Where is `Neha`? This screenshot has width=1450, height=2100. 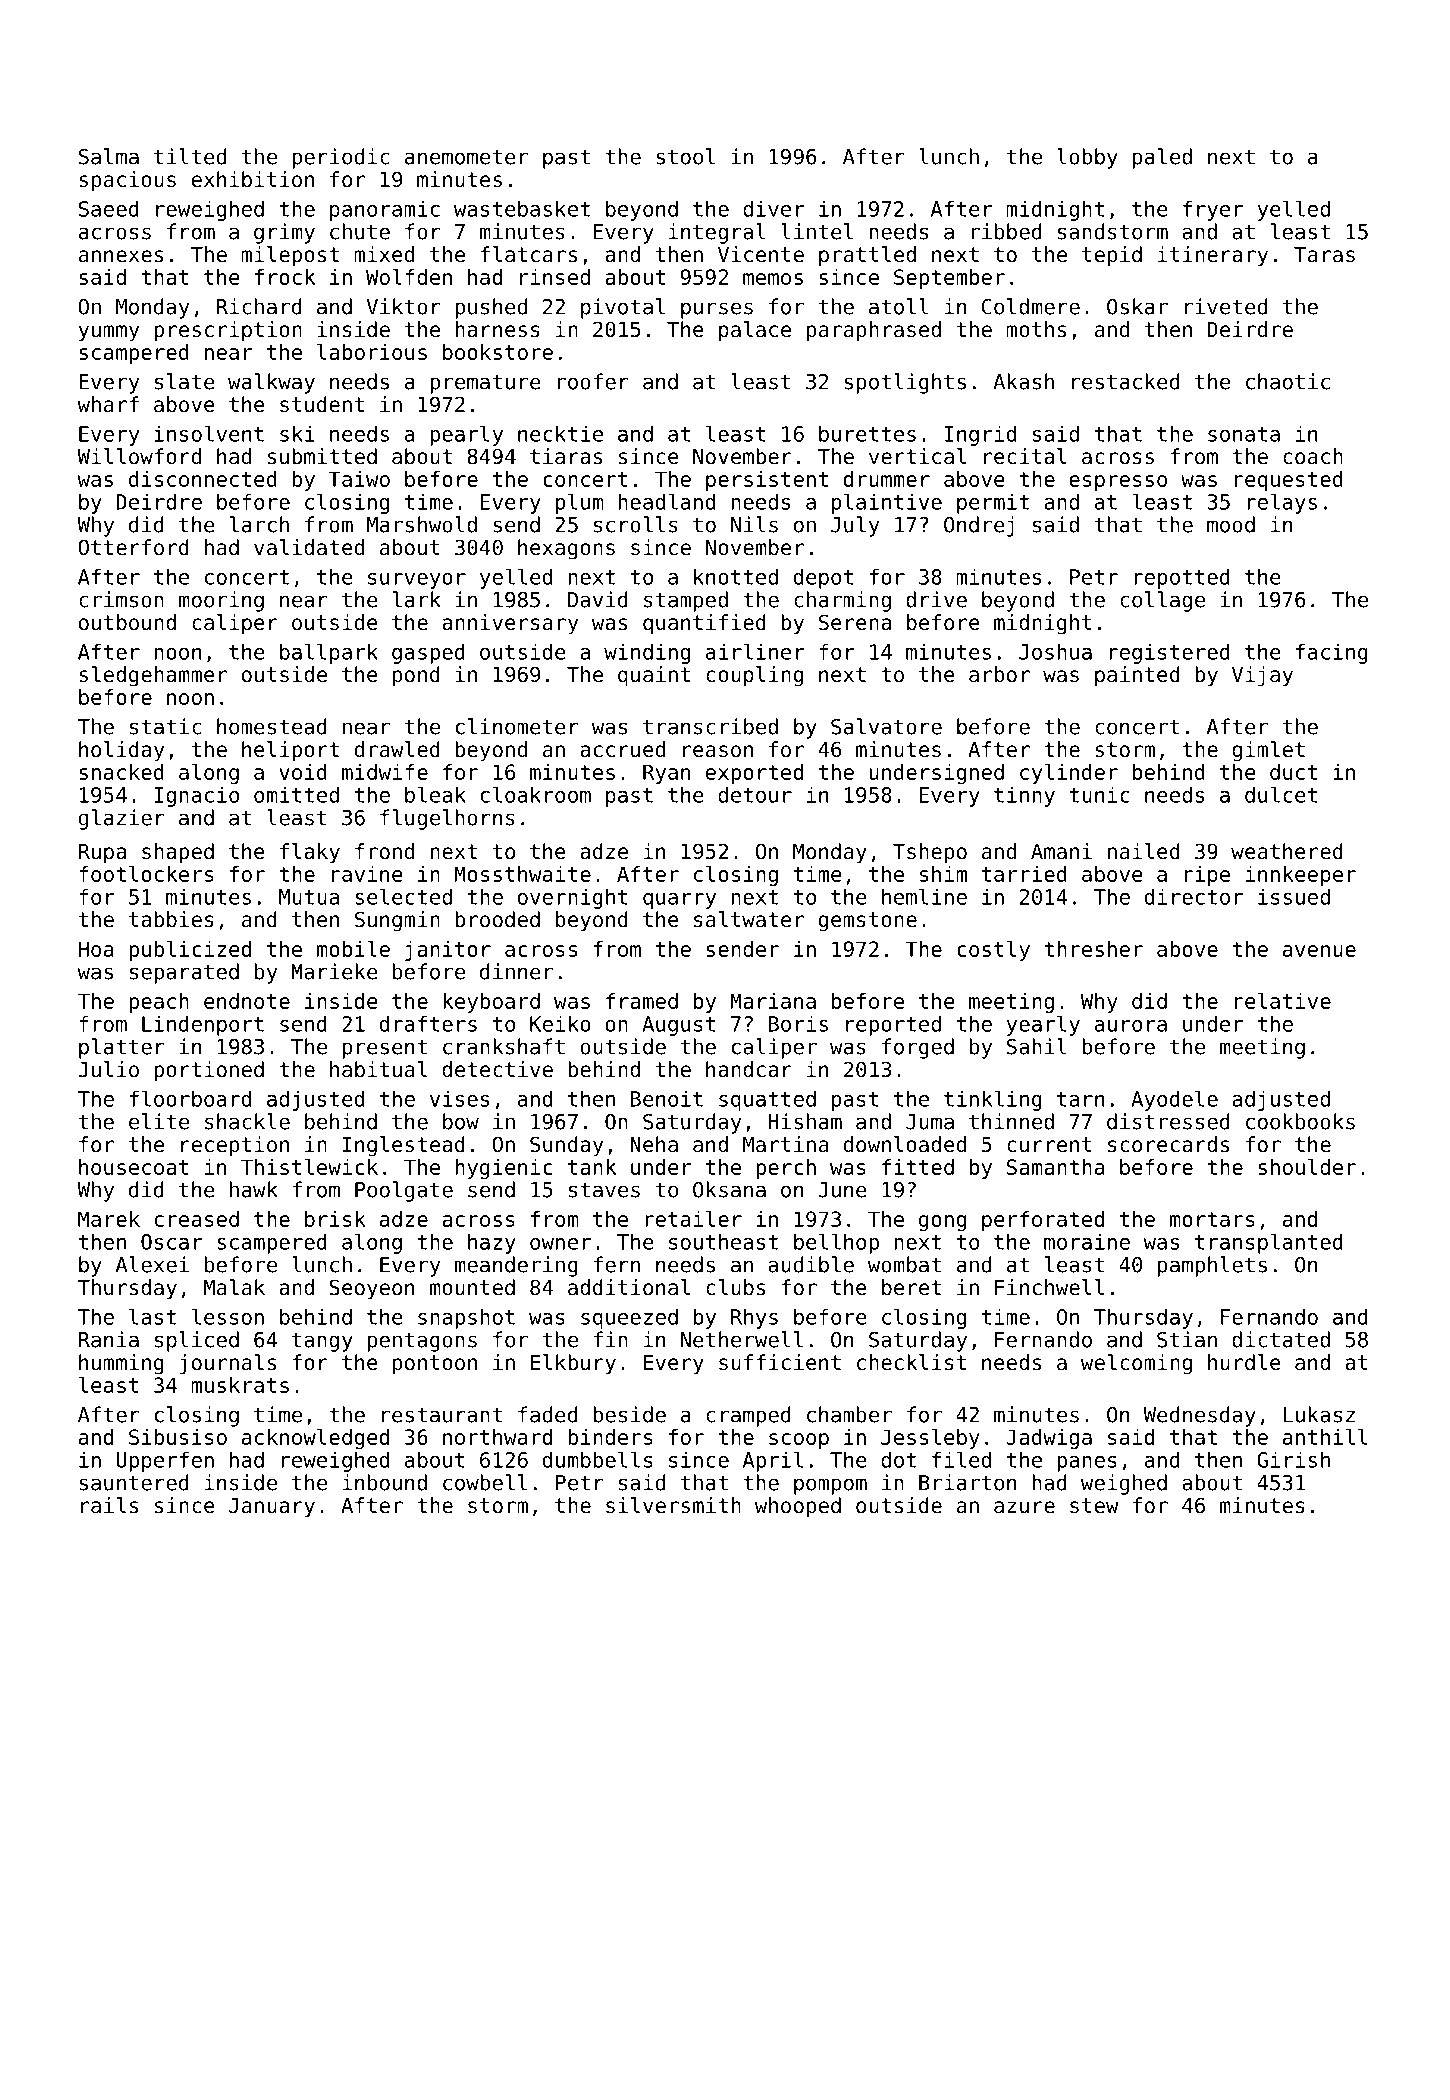 Neha is located at coordinates (654, 1144).
